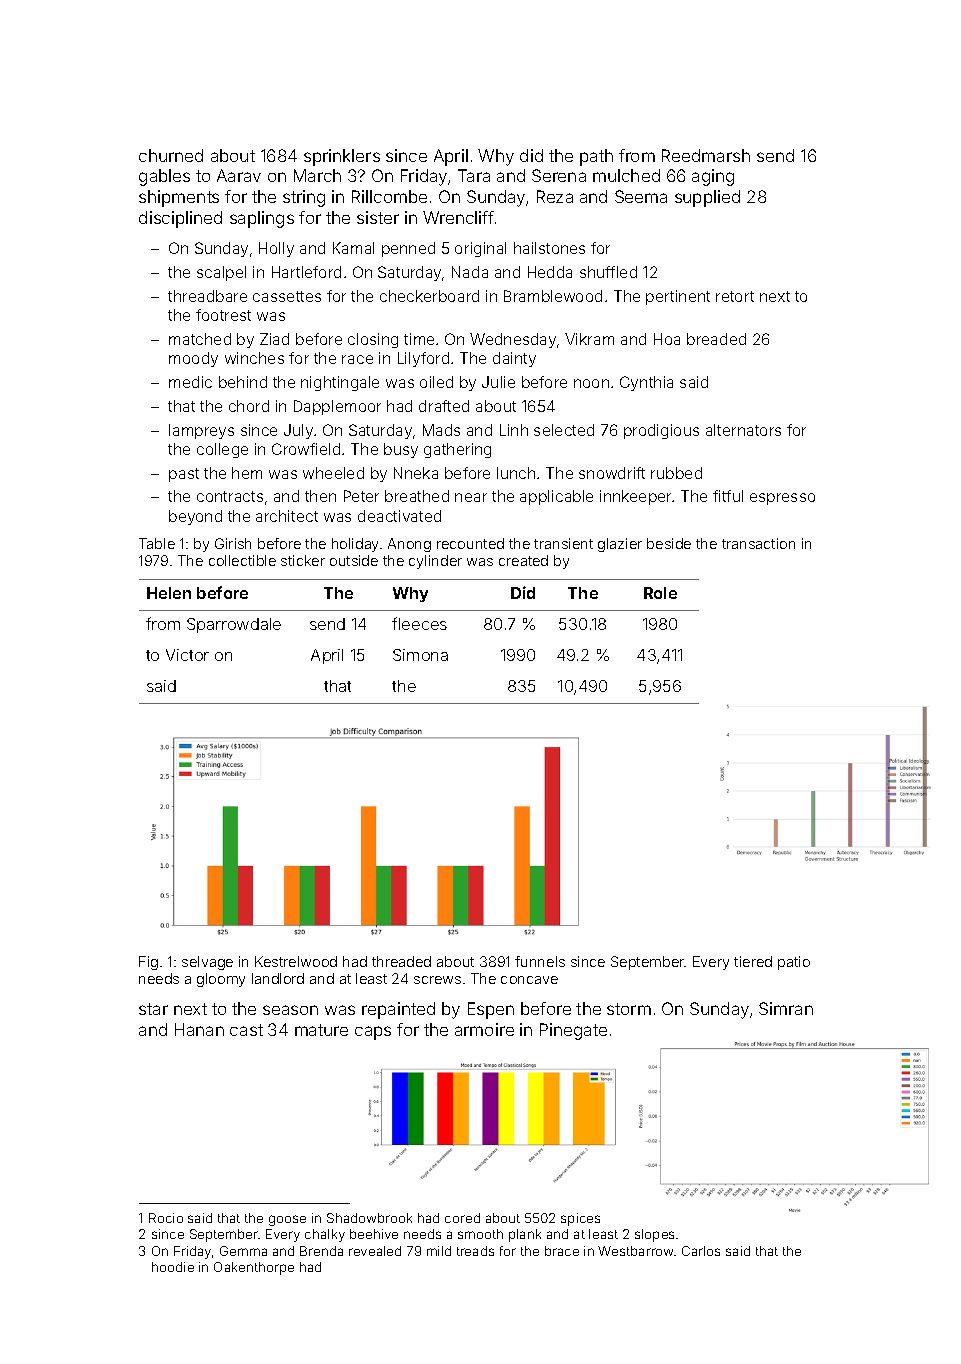 Image resolution: width=961 pixels, height=1364 pixels. Describe the element at coordinates (669, 543) in the page. I see `beside` at that location.
